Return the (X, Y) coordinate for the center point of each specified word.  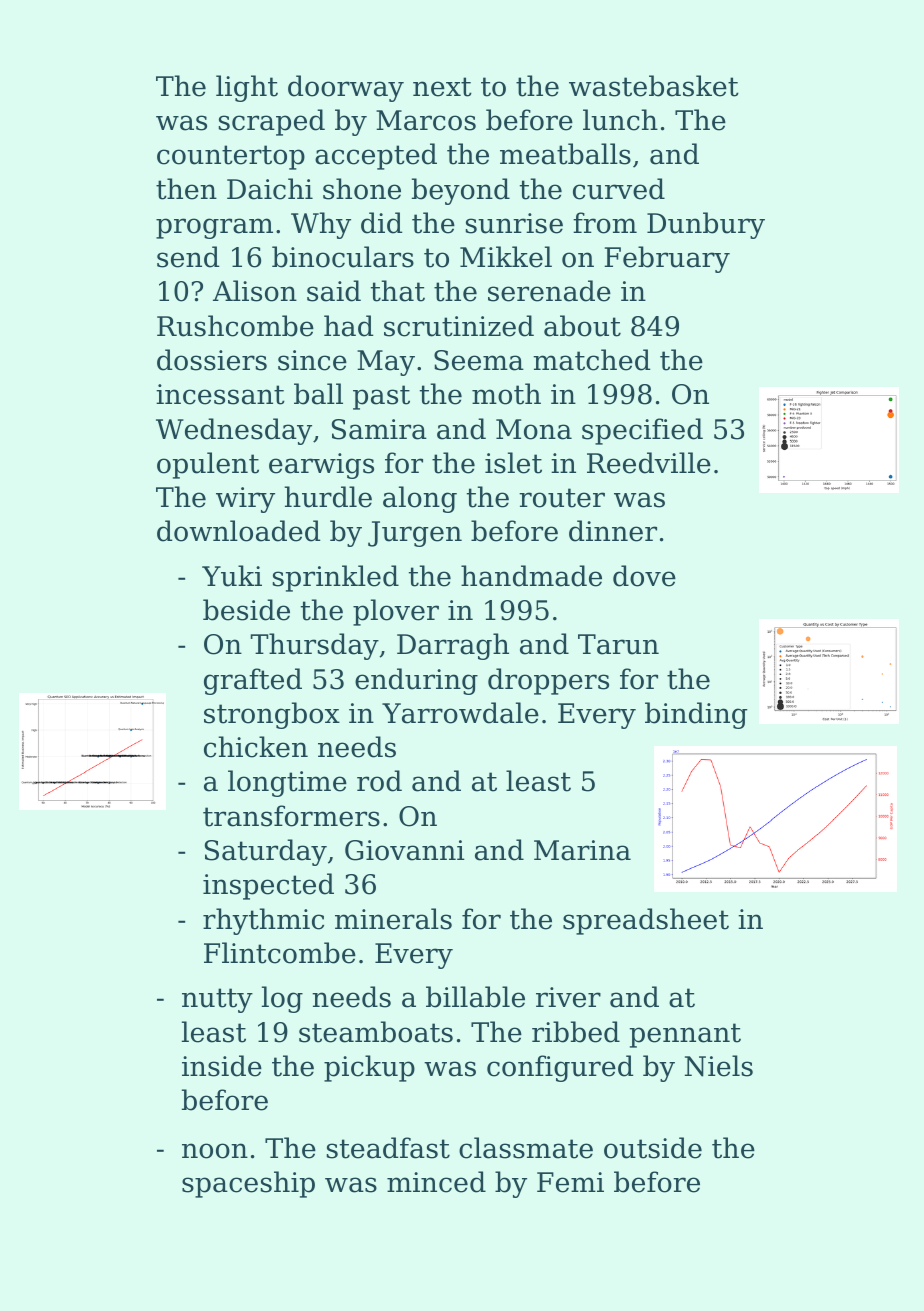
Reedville (649, 463)
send (188, 257)
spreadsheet (646, 921)
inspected (268, 886)
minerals (393, 919)
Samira (379, 429)
